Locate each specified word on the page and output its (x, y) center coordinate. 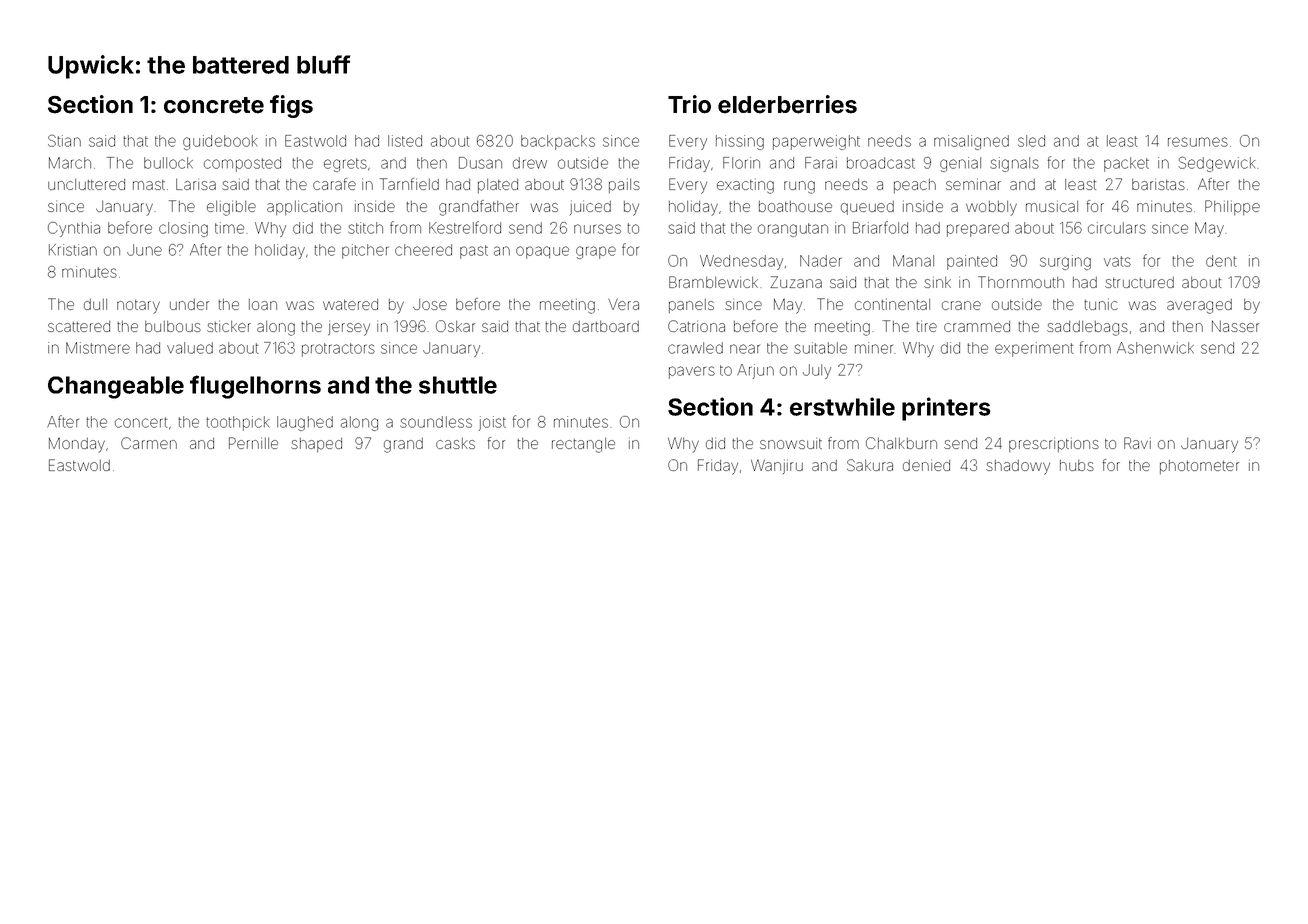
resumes (1198, 142)
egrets (345, 165)
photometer (1199, 467)
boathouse (795, 206)
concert (141, 422)
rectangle (583, 445)
